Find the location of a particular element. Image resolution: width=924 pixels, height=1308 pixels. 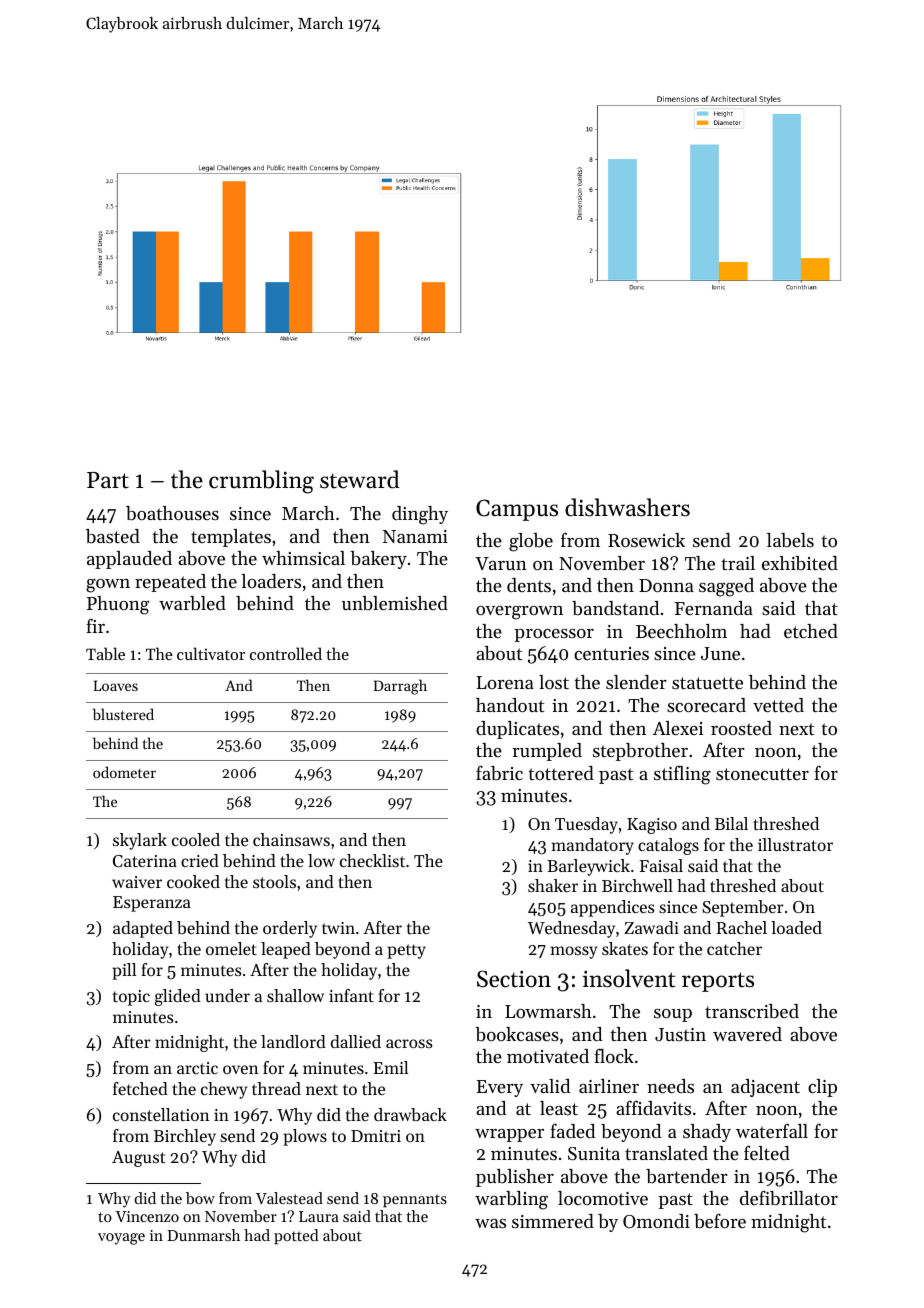

Darragh is located at coordinates (400, 687).
